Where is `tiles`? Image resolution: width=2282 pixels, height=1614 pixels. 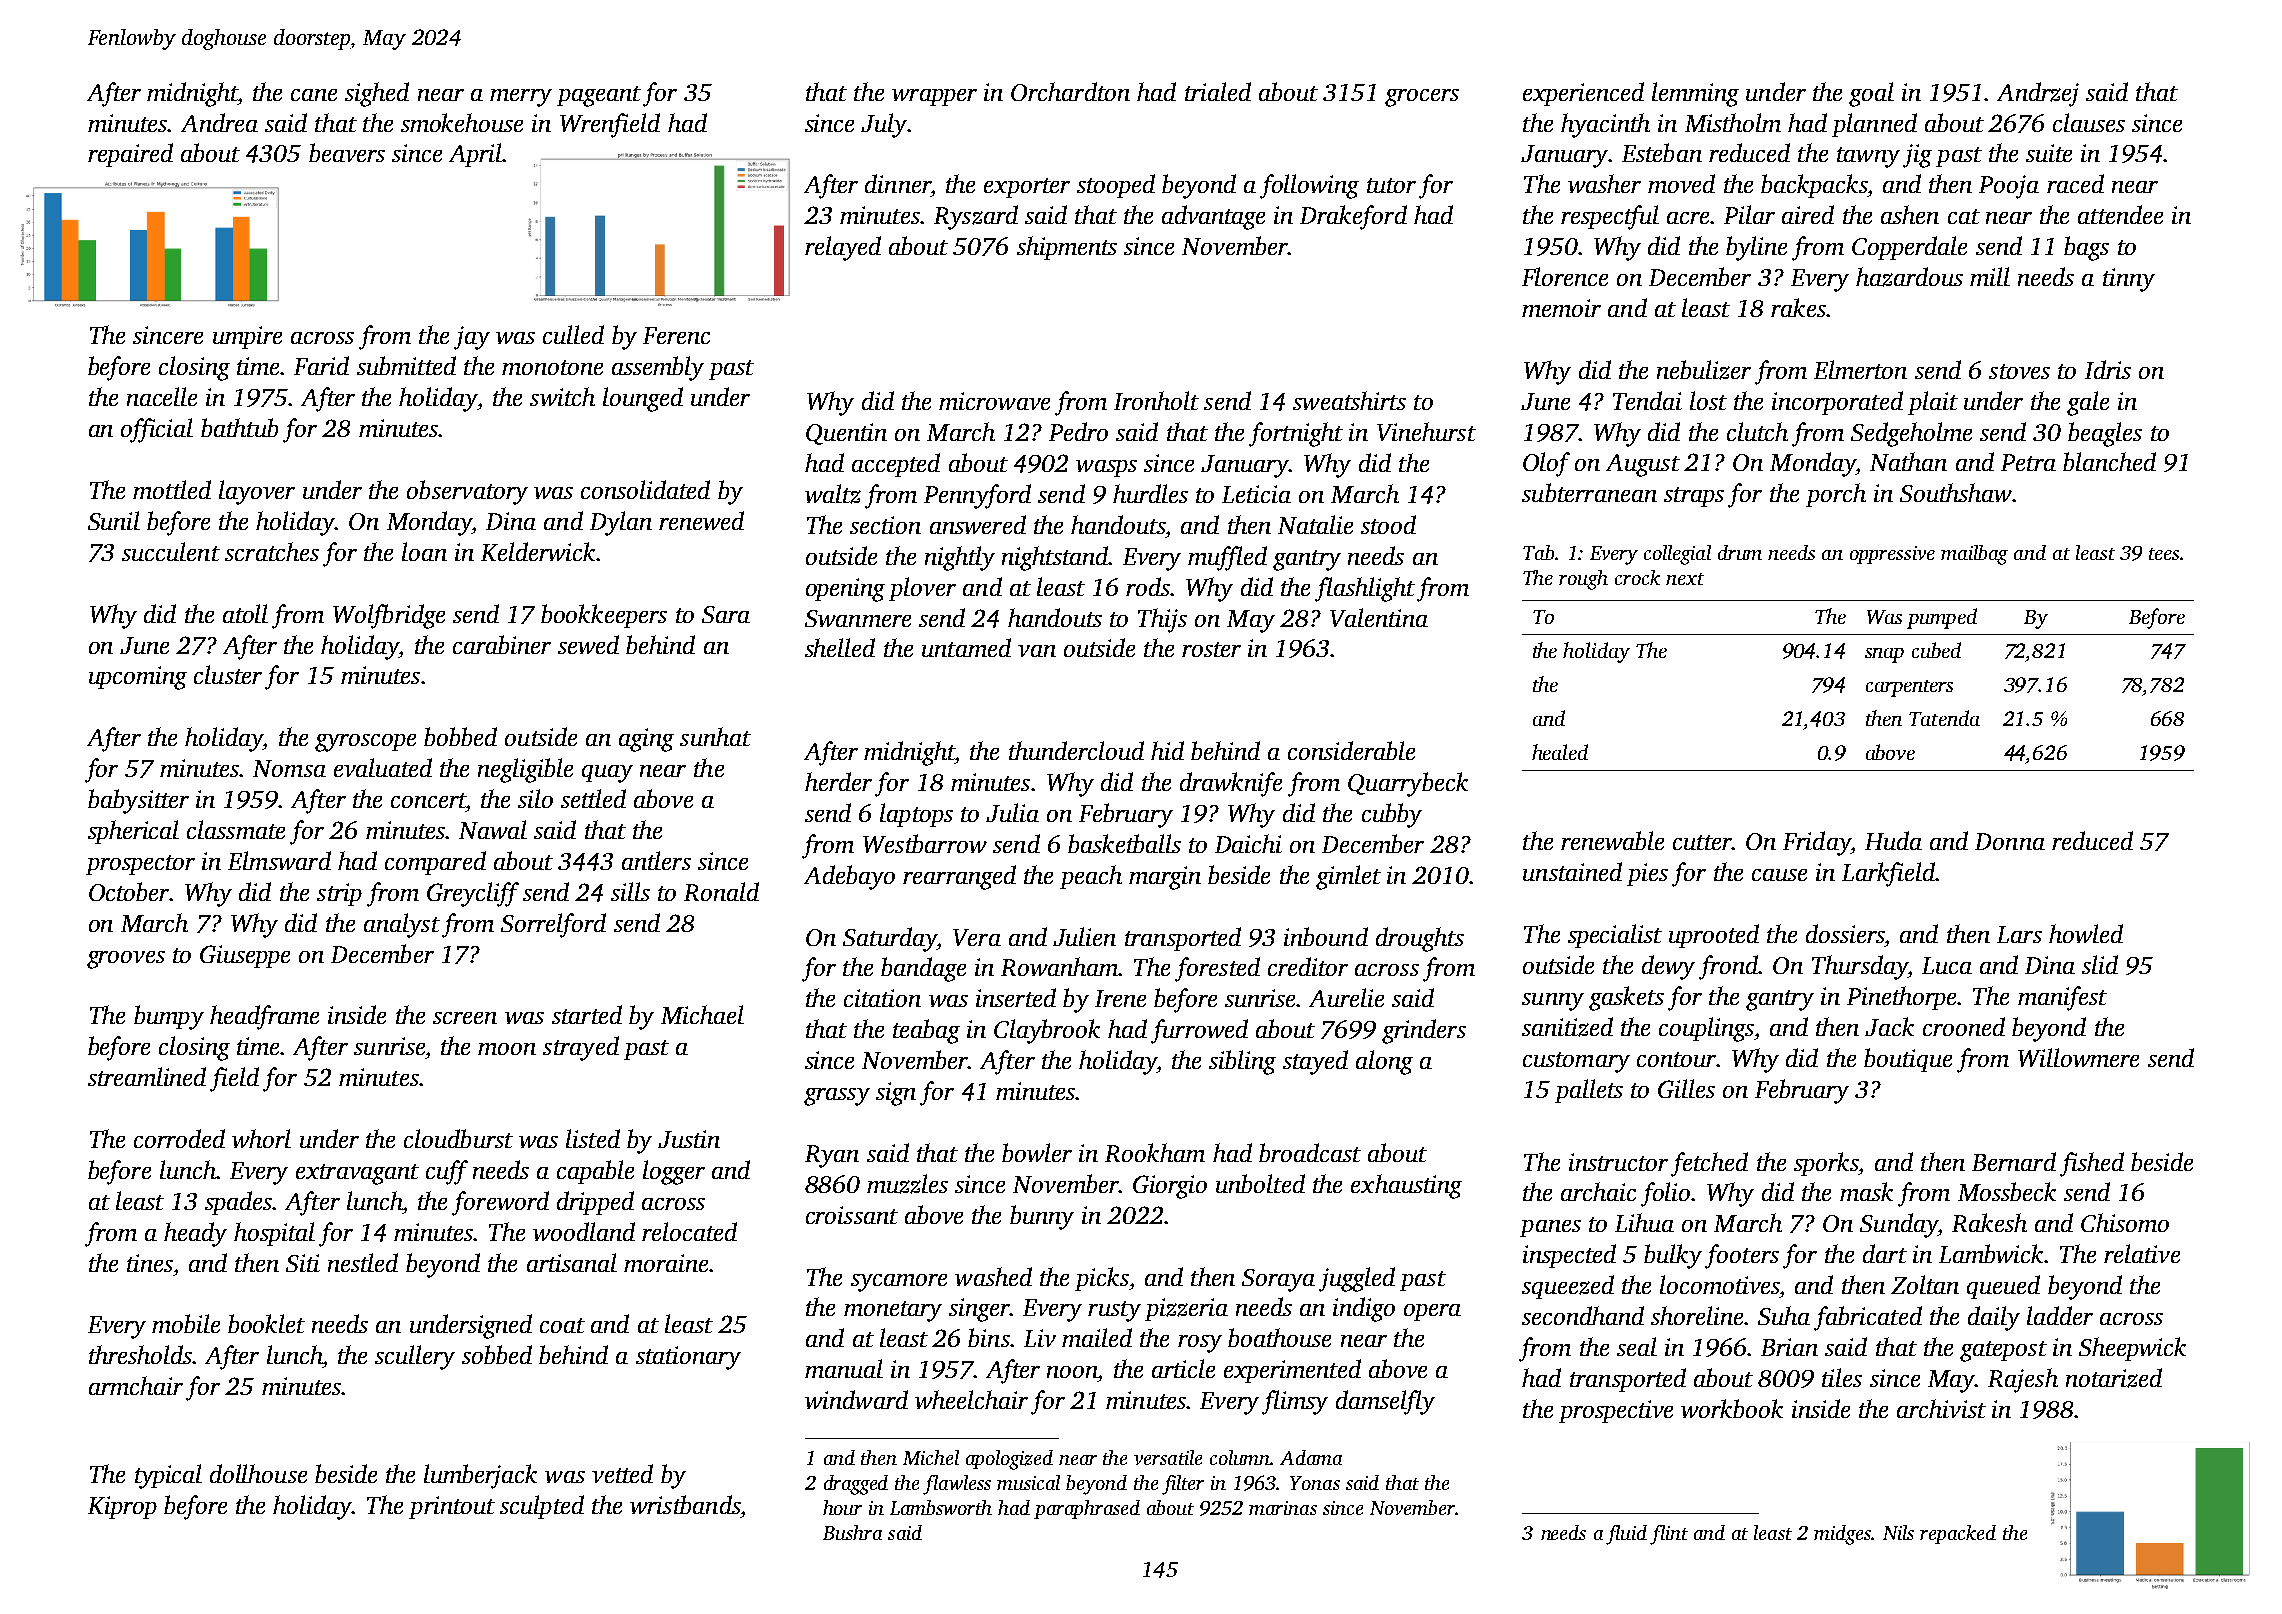 tiles is located at coordinates (1842, 1377).
